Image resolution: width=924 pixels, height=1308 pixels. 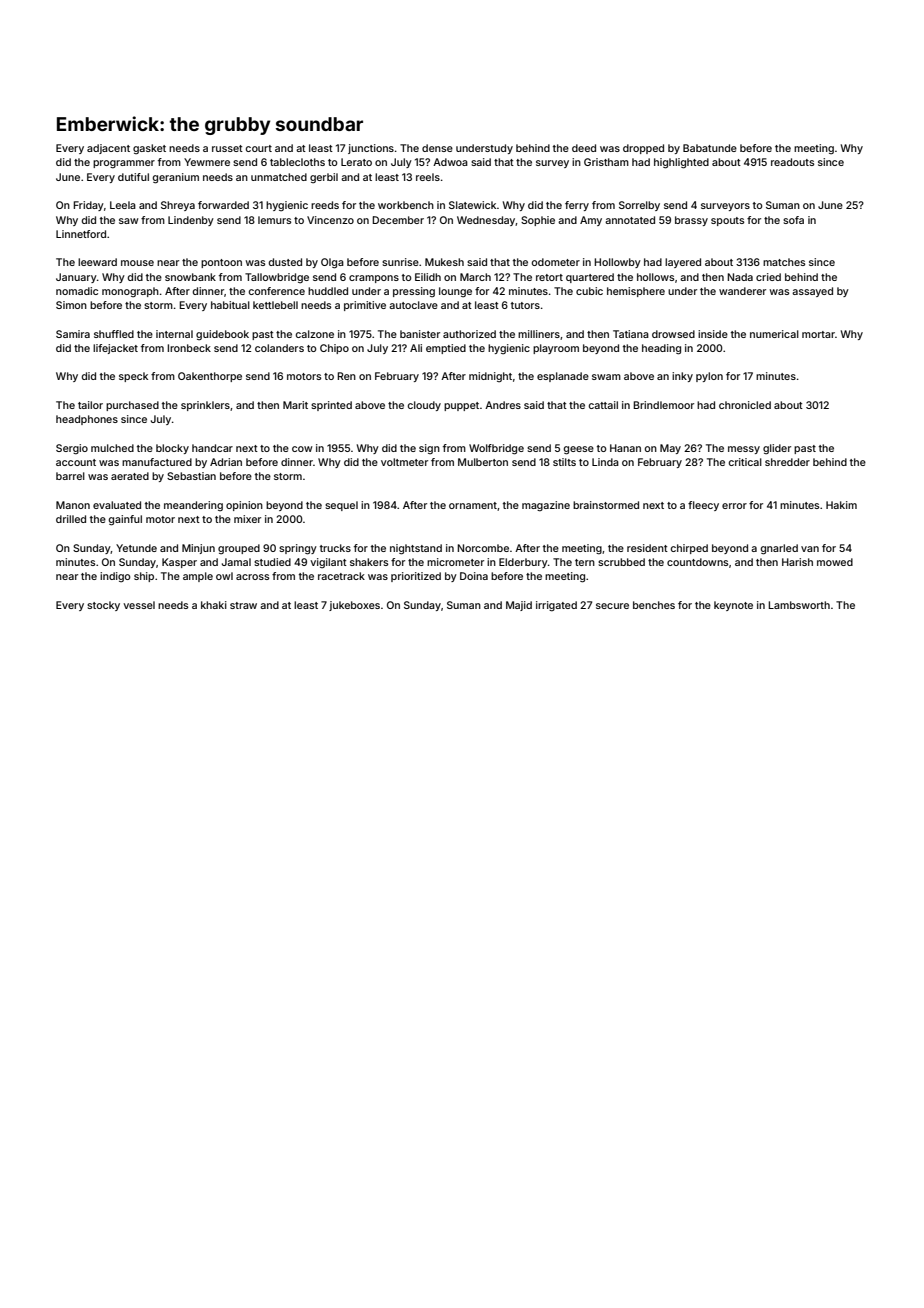 I want to click on Slatewick, so click(x=472, y=205).
